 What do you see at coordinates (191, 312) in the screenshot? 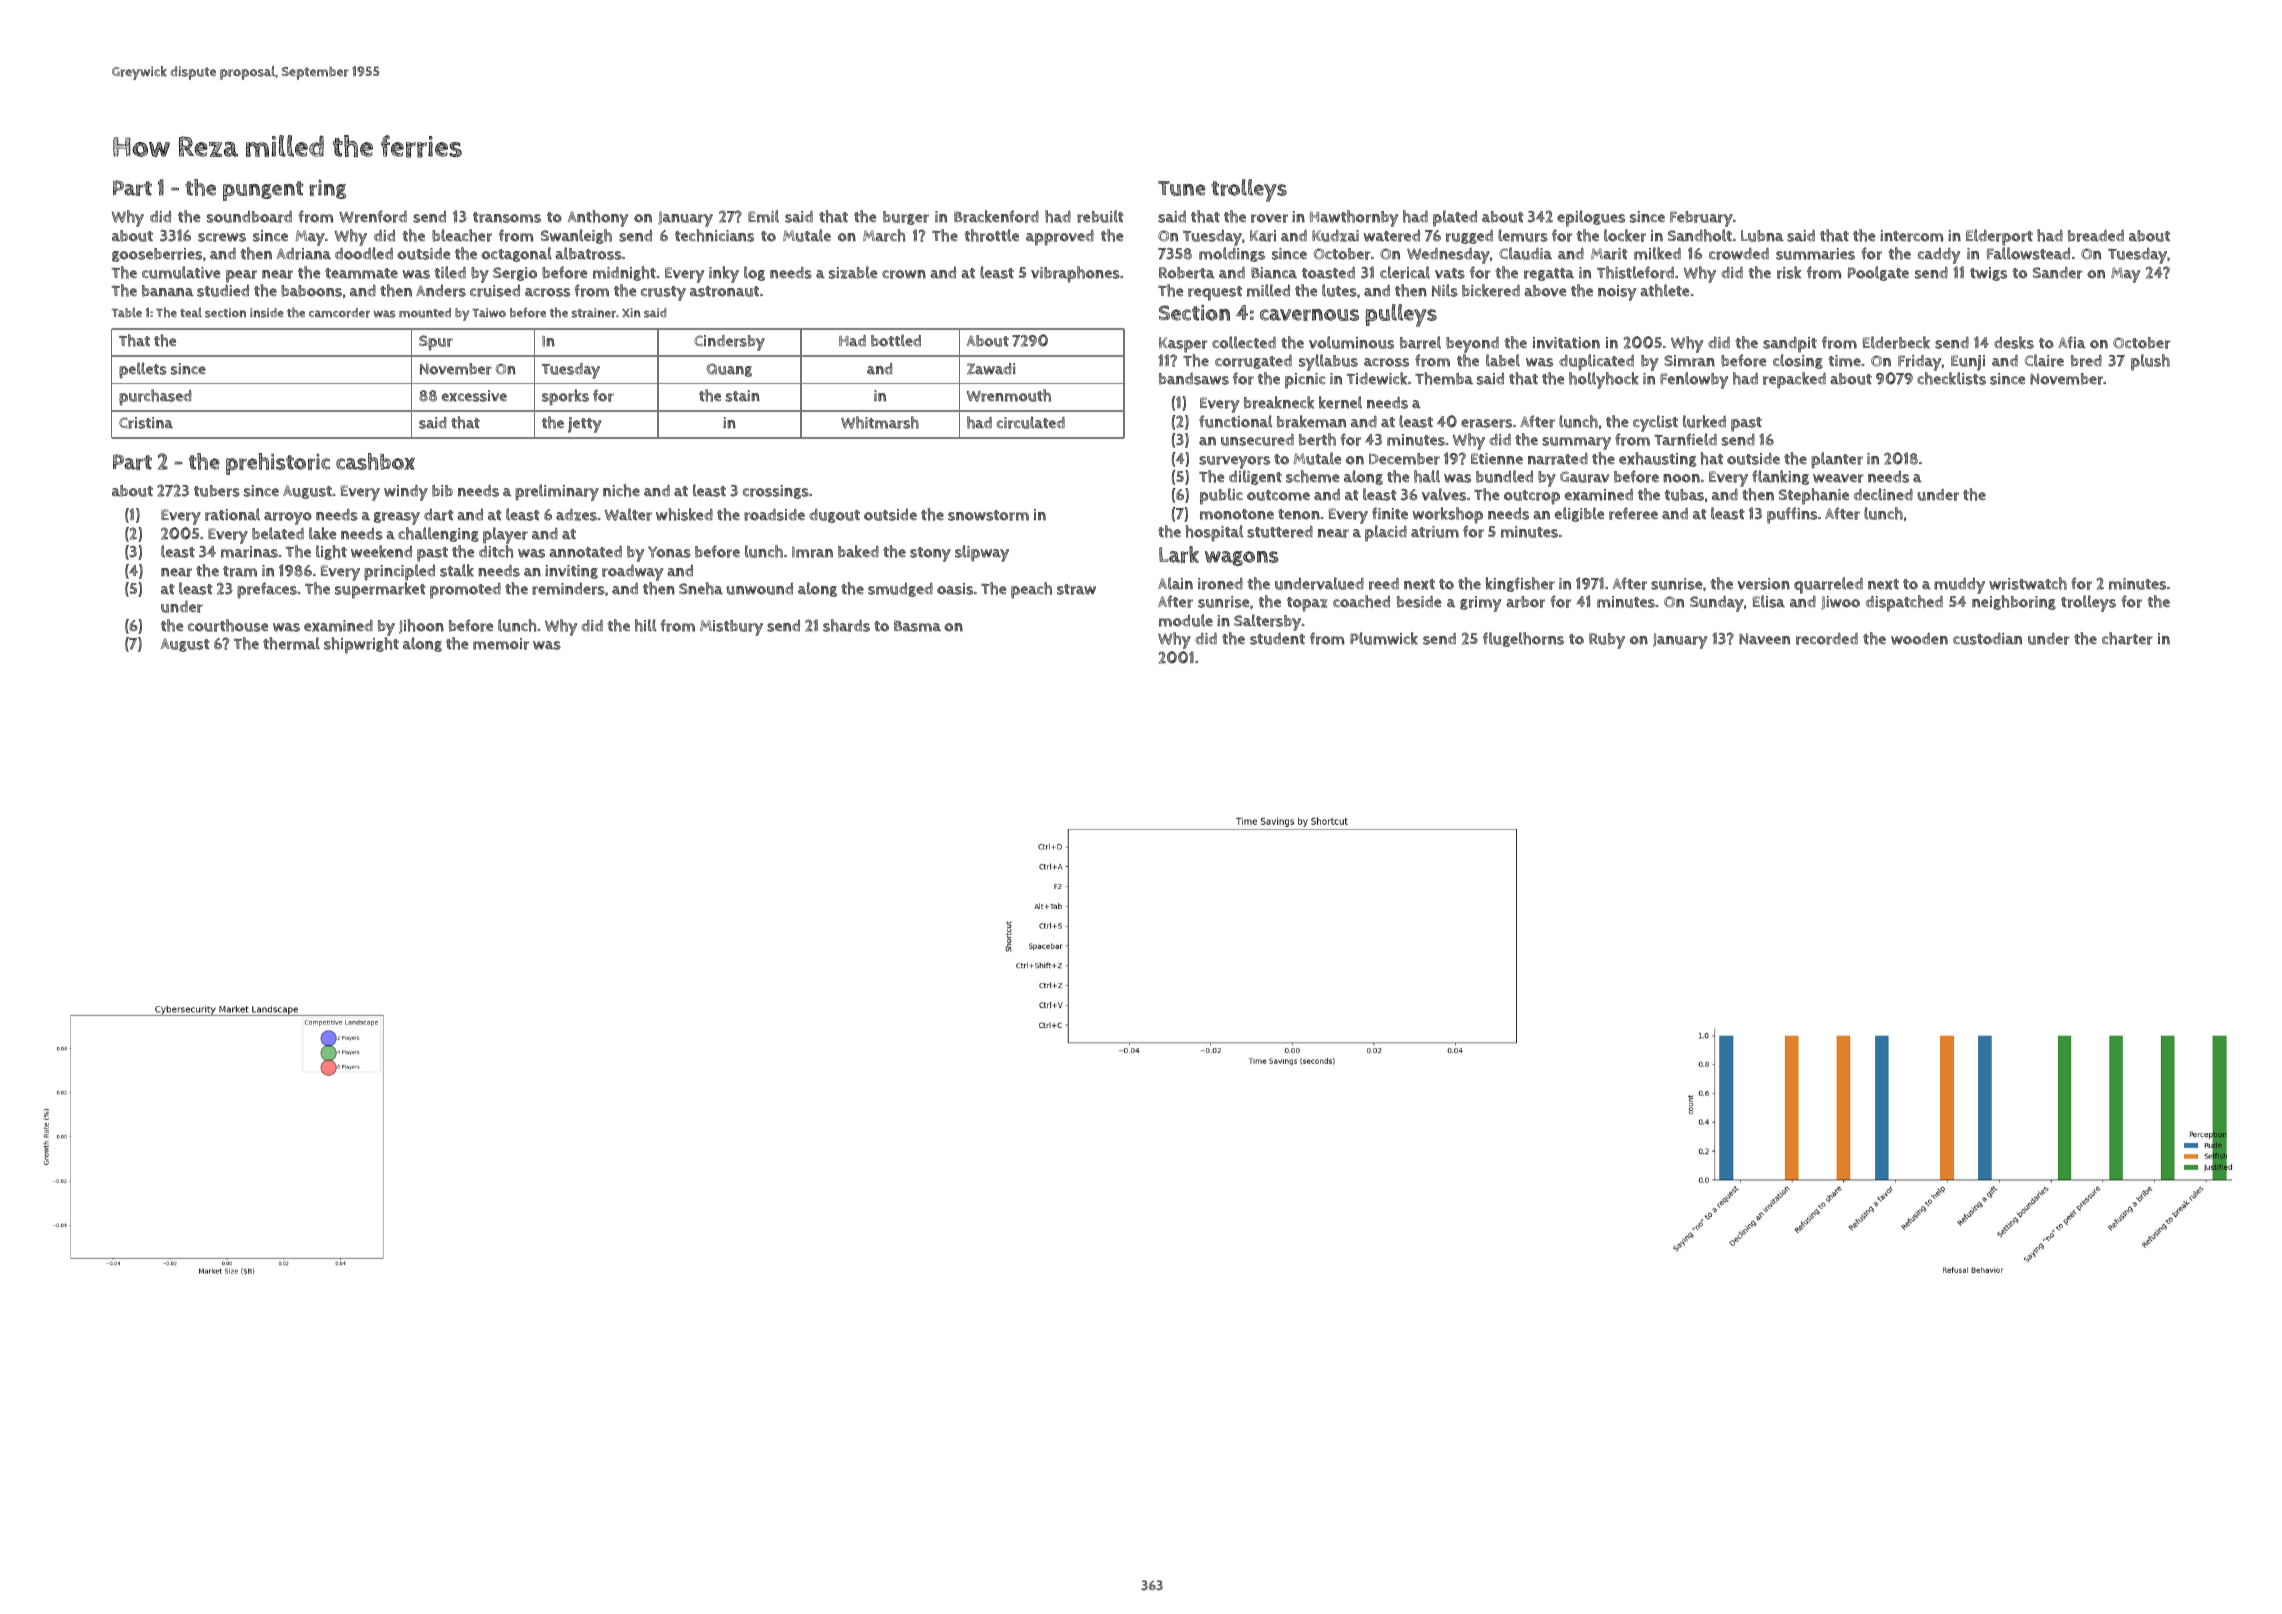
I see `teal` at bounding box center [191, 312].
